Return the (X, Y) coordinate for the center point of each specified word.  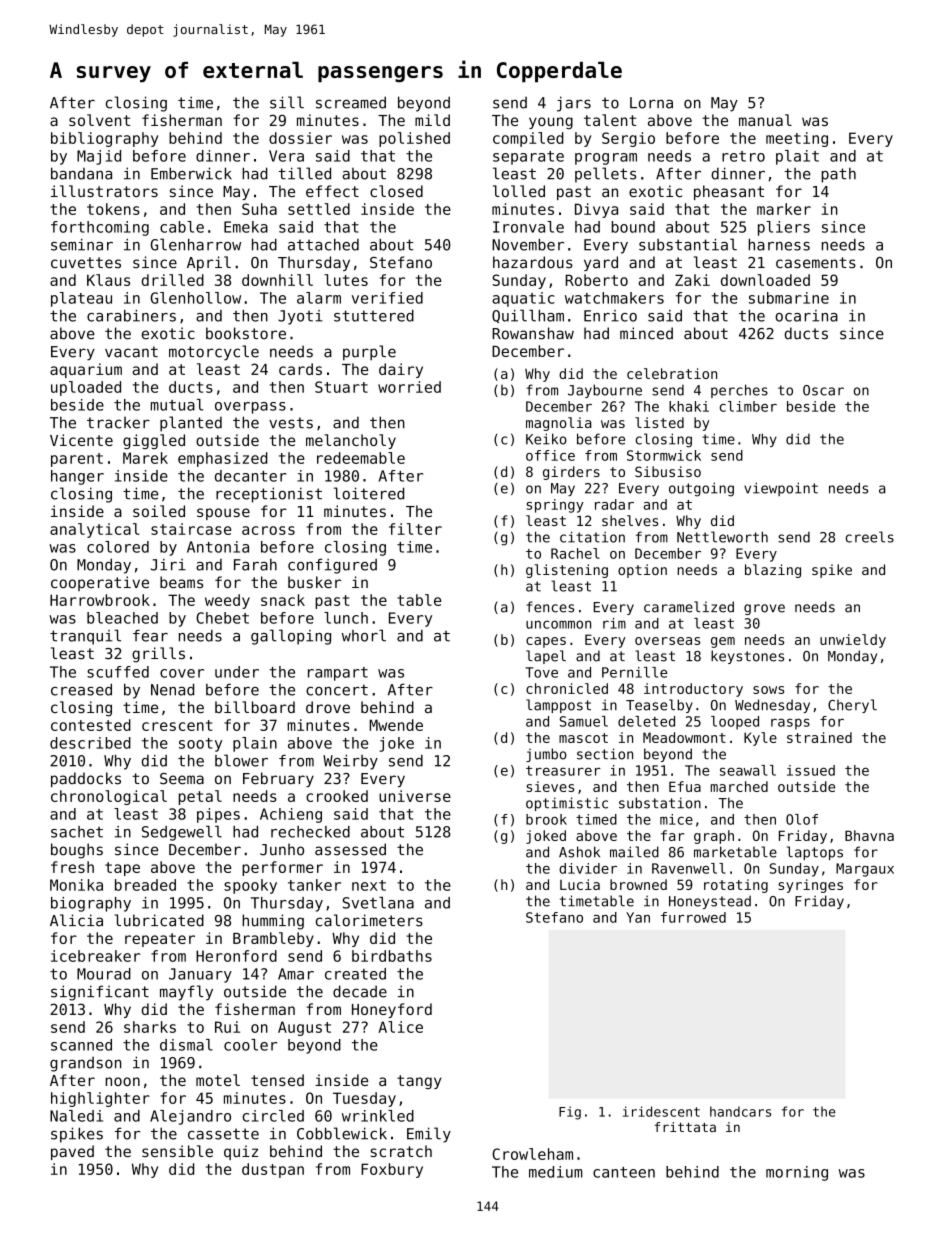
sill (287, 102)
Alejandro (190, 1117)
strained (819, 737)
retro (743, 156)
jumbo (546, 755)
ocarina (806, 316)
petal (200, 797)
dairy (401, 370)
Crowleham (532, 1154)
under (237, 672)
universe (415, 796)
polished (414, 139)
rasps (790, 724)
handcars (740, 1111)
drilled (173, 280)
